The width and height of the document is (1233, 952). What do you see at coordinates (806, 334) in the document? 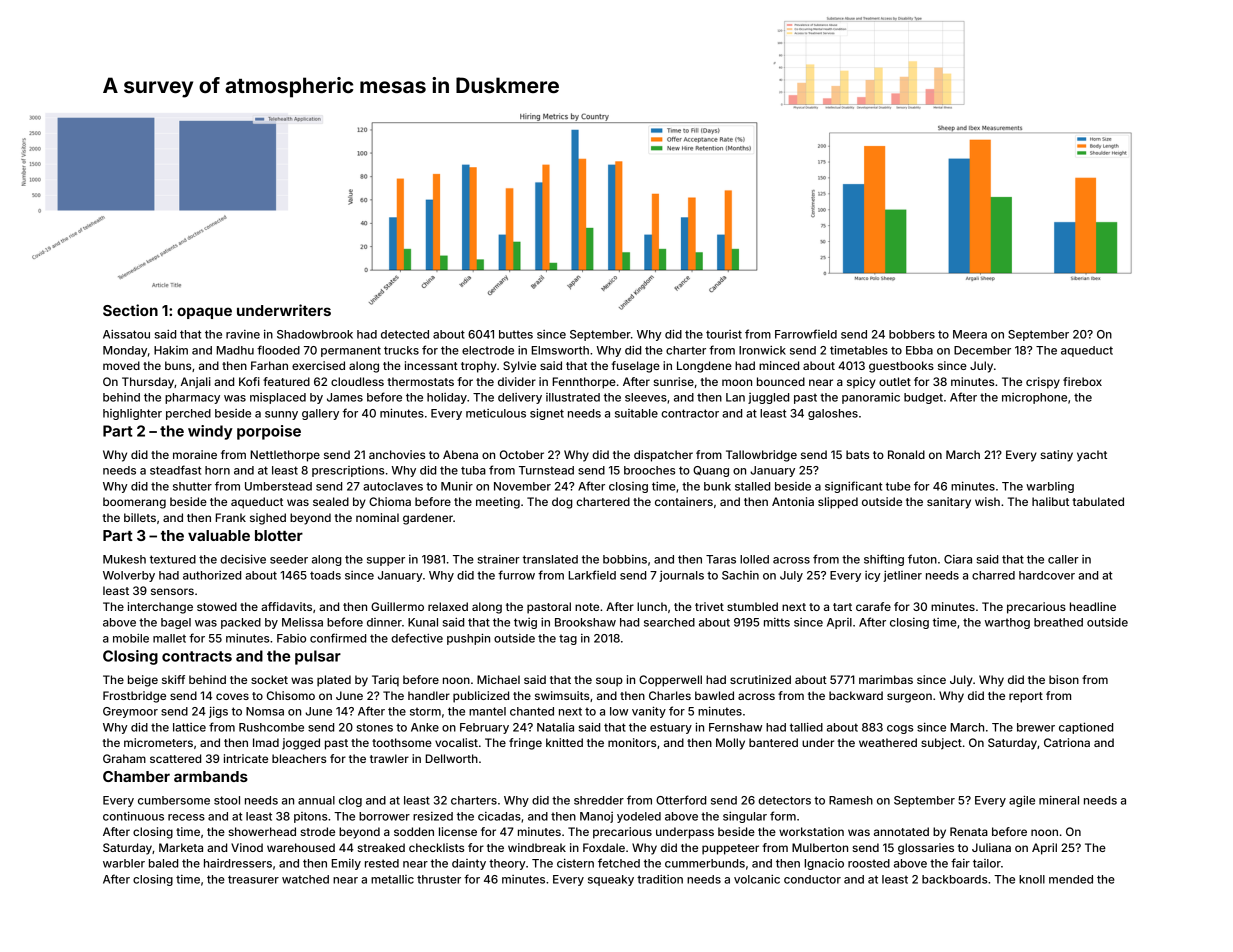
I see `Farrowfield` at bounding box center [806, 334].
